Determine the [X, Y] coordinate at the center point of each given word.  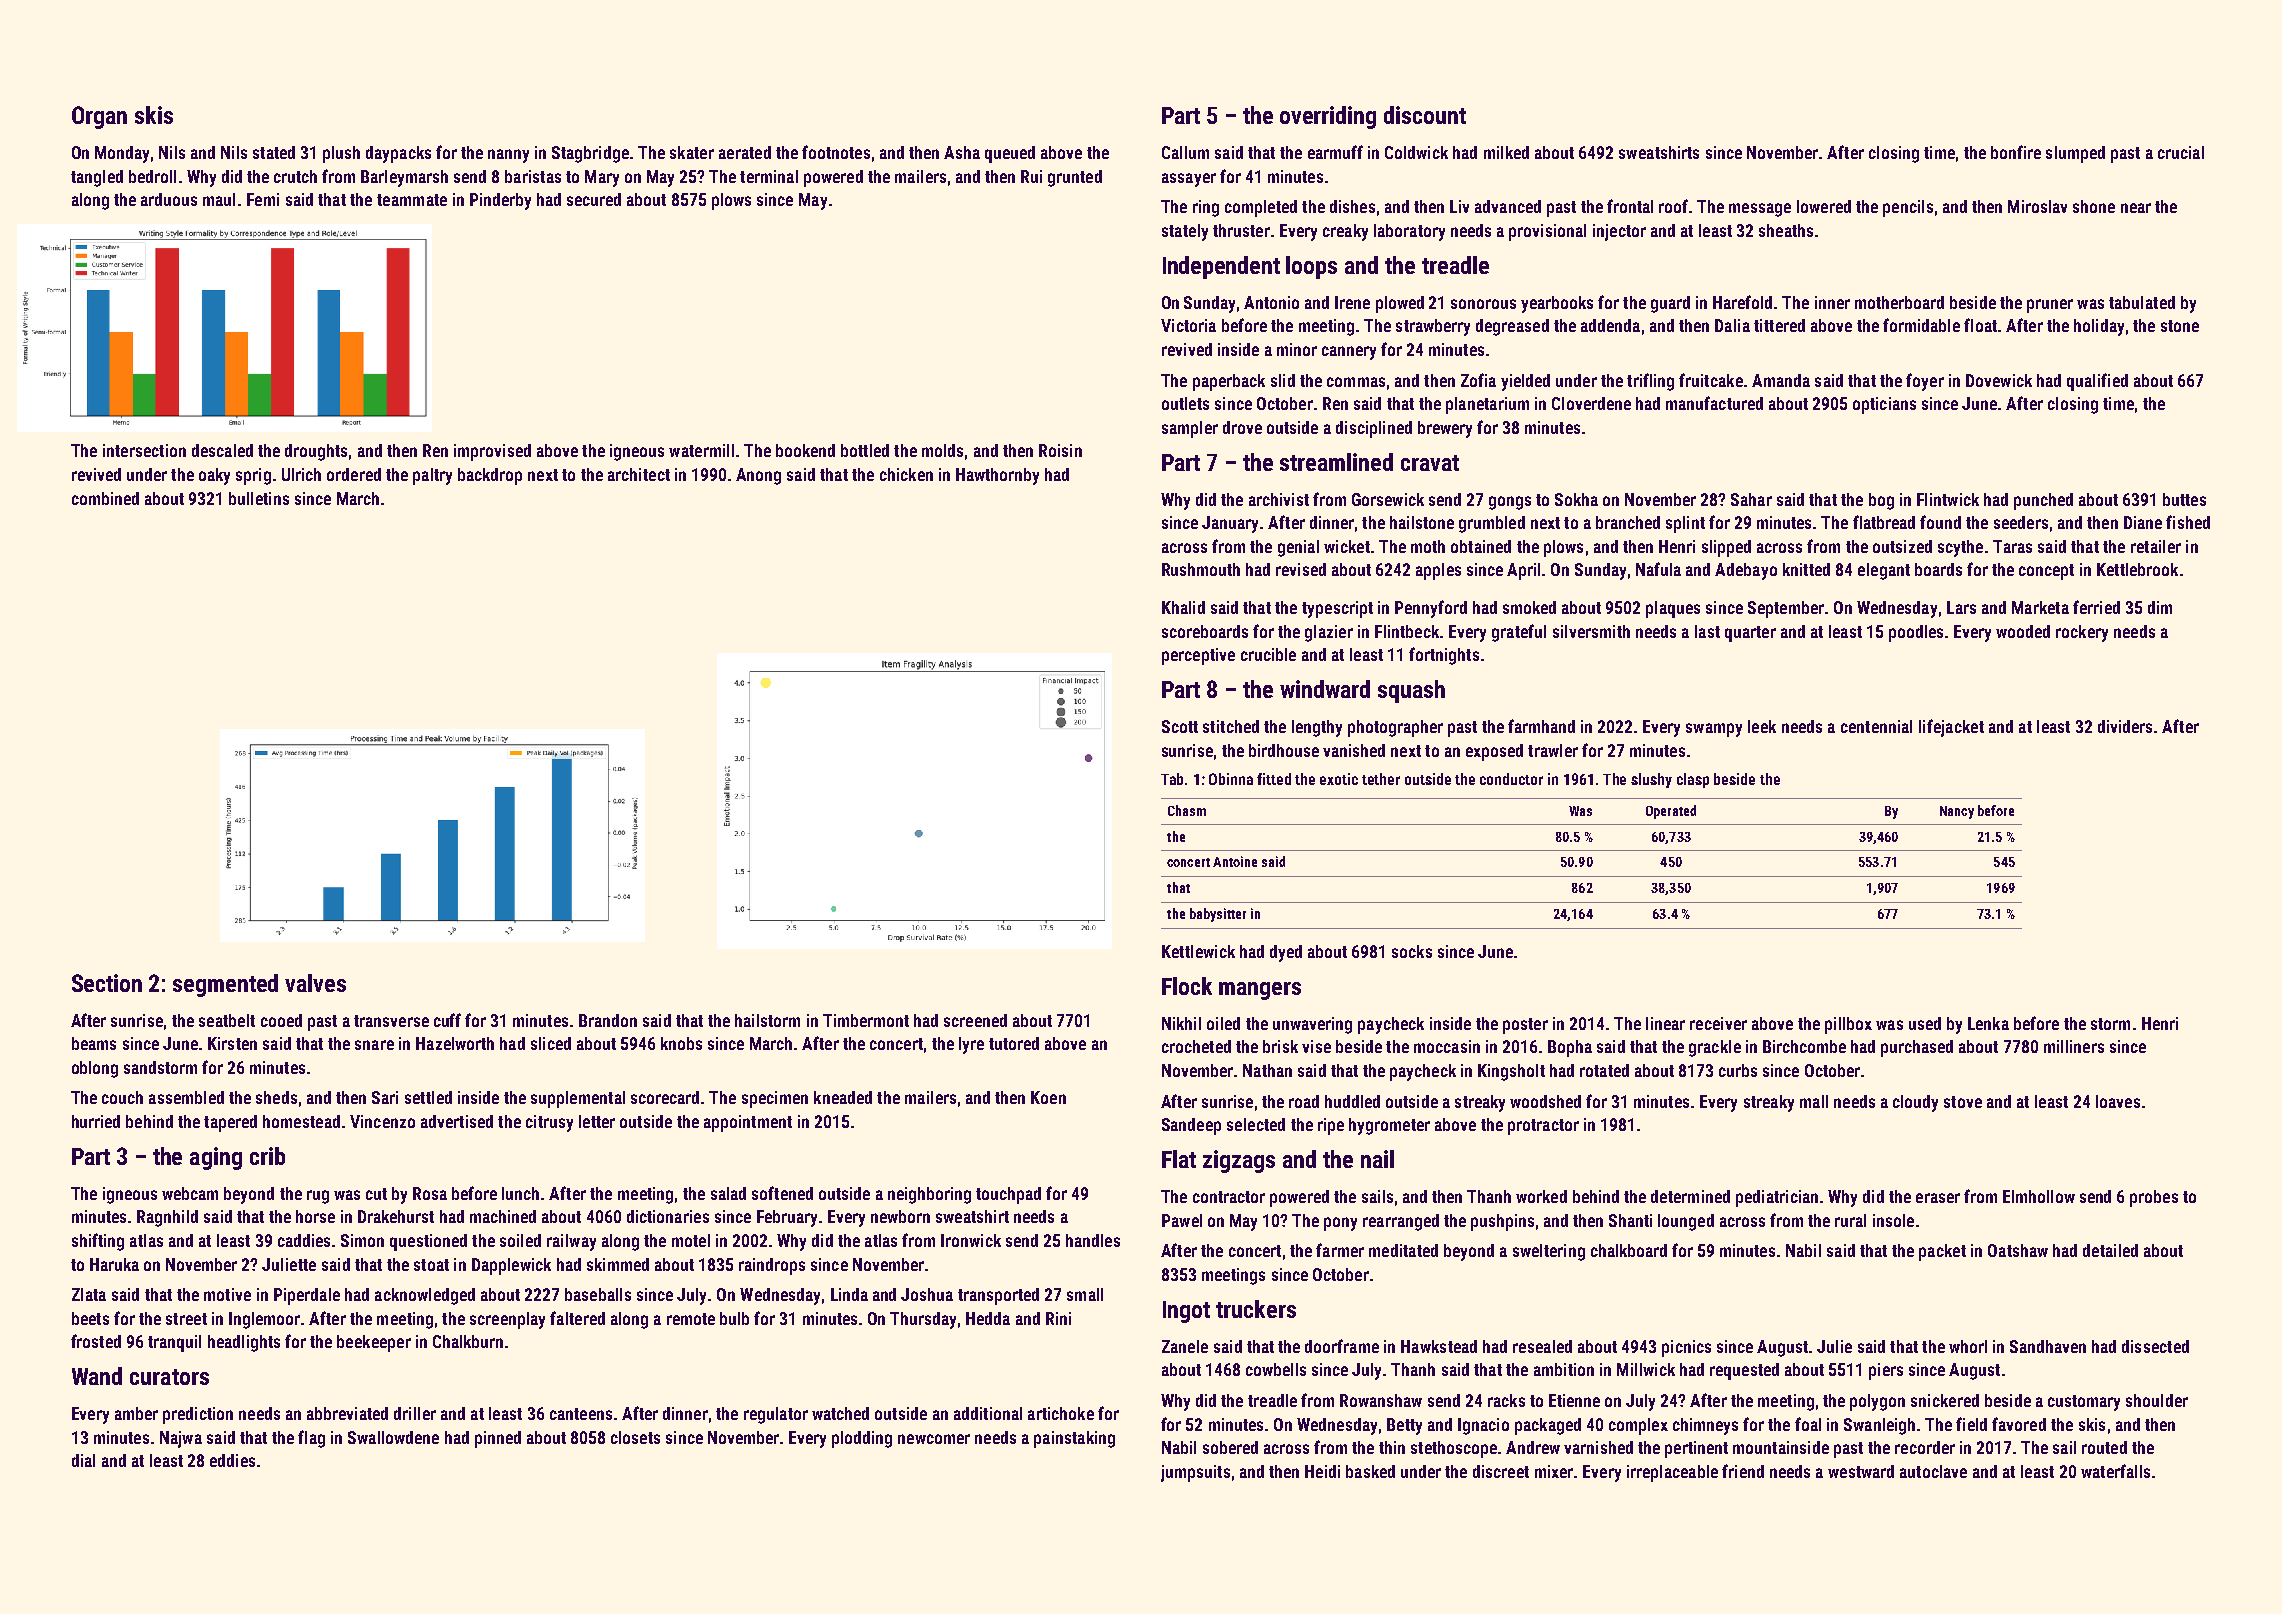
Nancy [1957, 812]
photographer [1395, 728]
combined [105, 498]
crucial [2181, 152]
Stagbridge [590, 154]
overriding [1328, 117]
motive [227, 1294]
